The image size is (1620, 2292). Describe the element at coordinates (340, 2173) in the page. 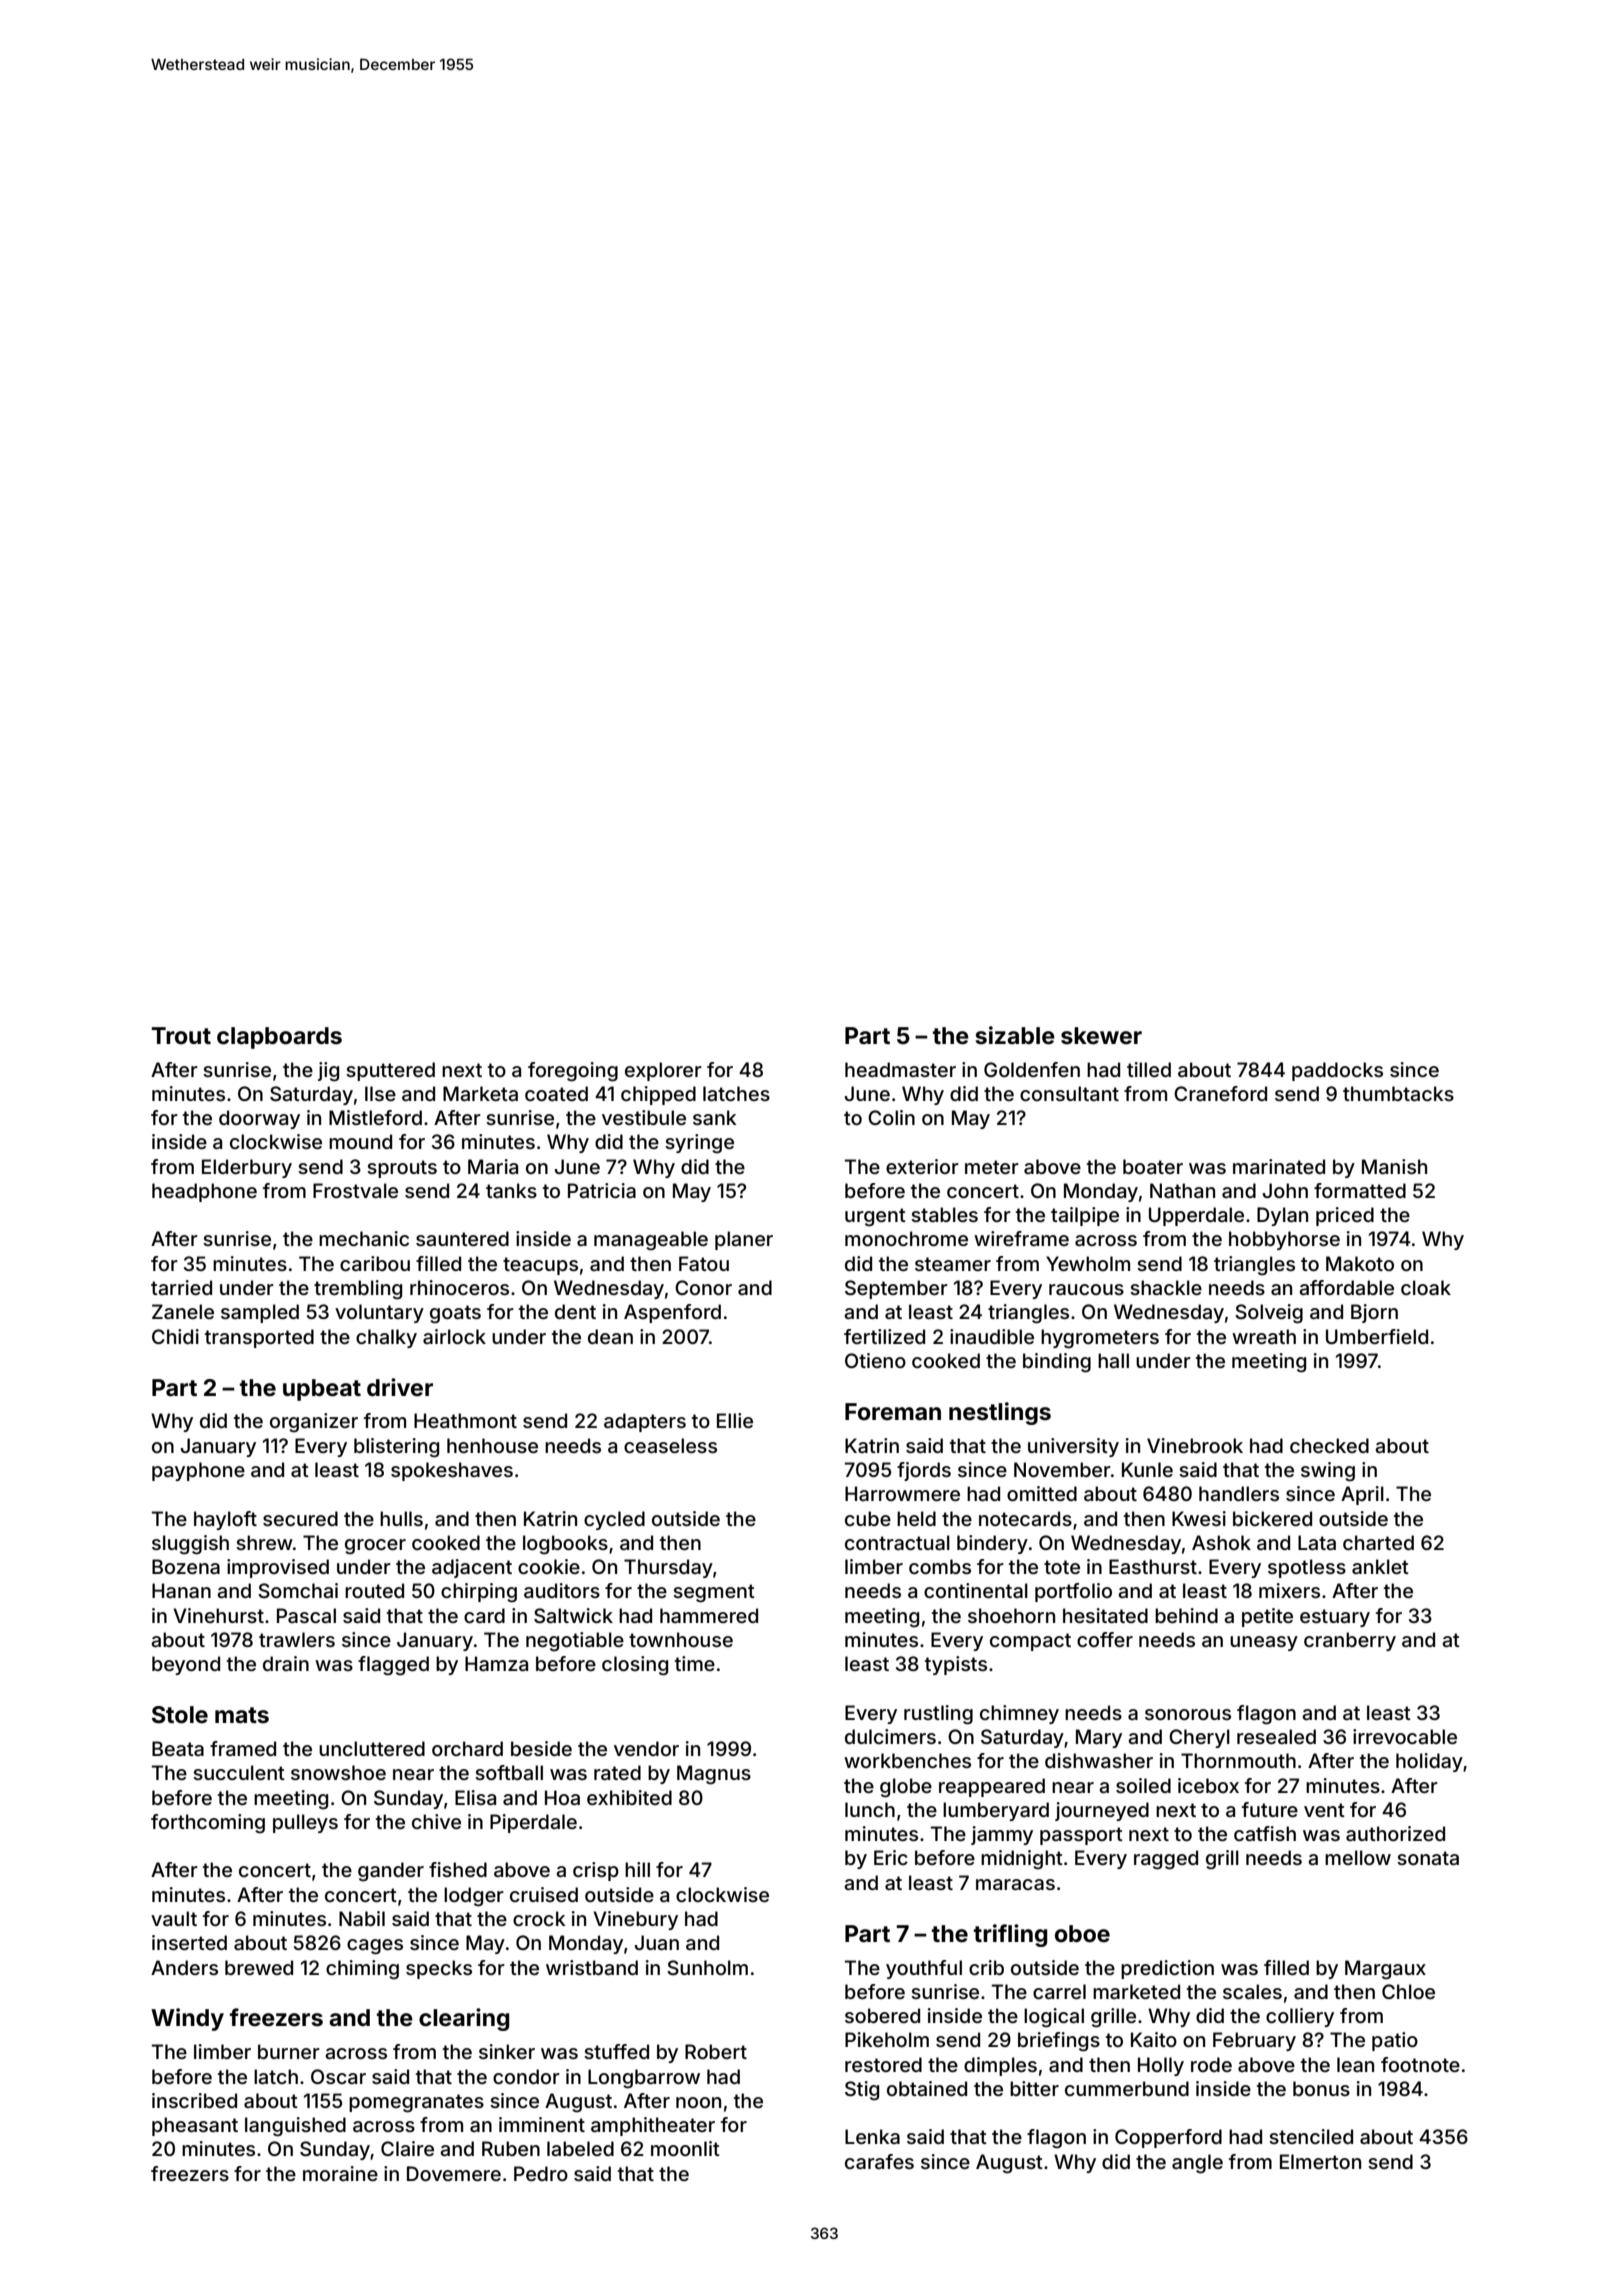

I see `moraine` at that location.
